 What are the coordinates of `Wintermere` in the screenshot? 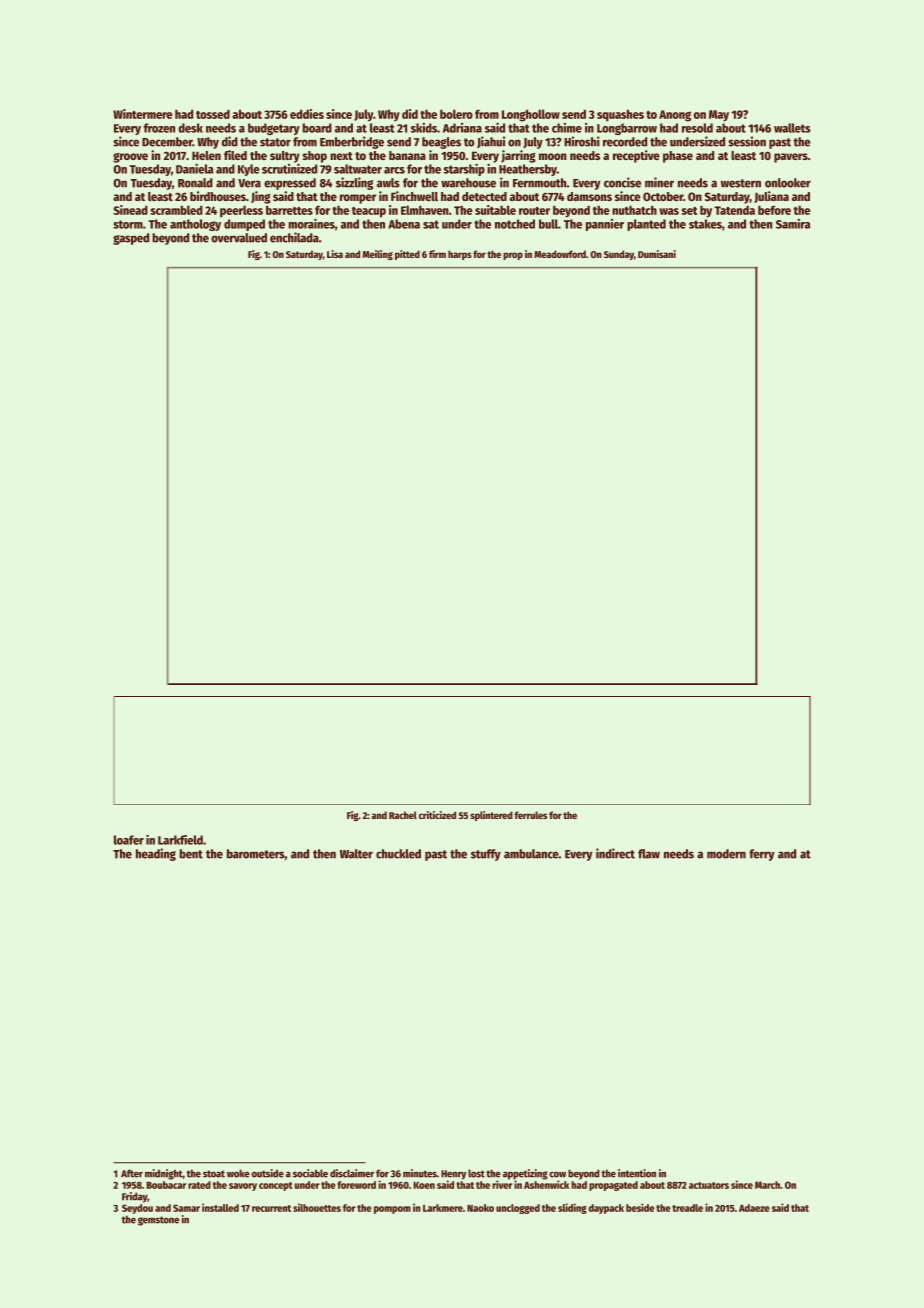 It's located at (143, 114).
